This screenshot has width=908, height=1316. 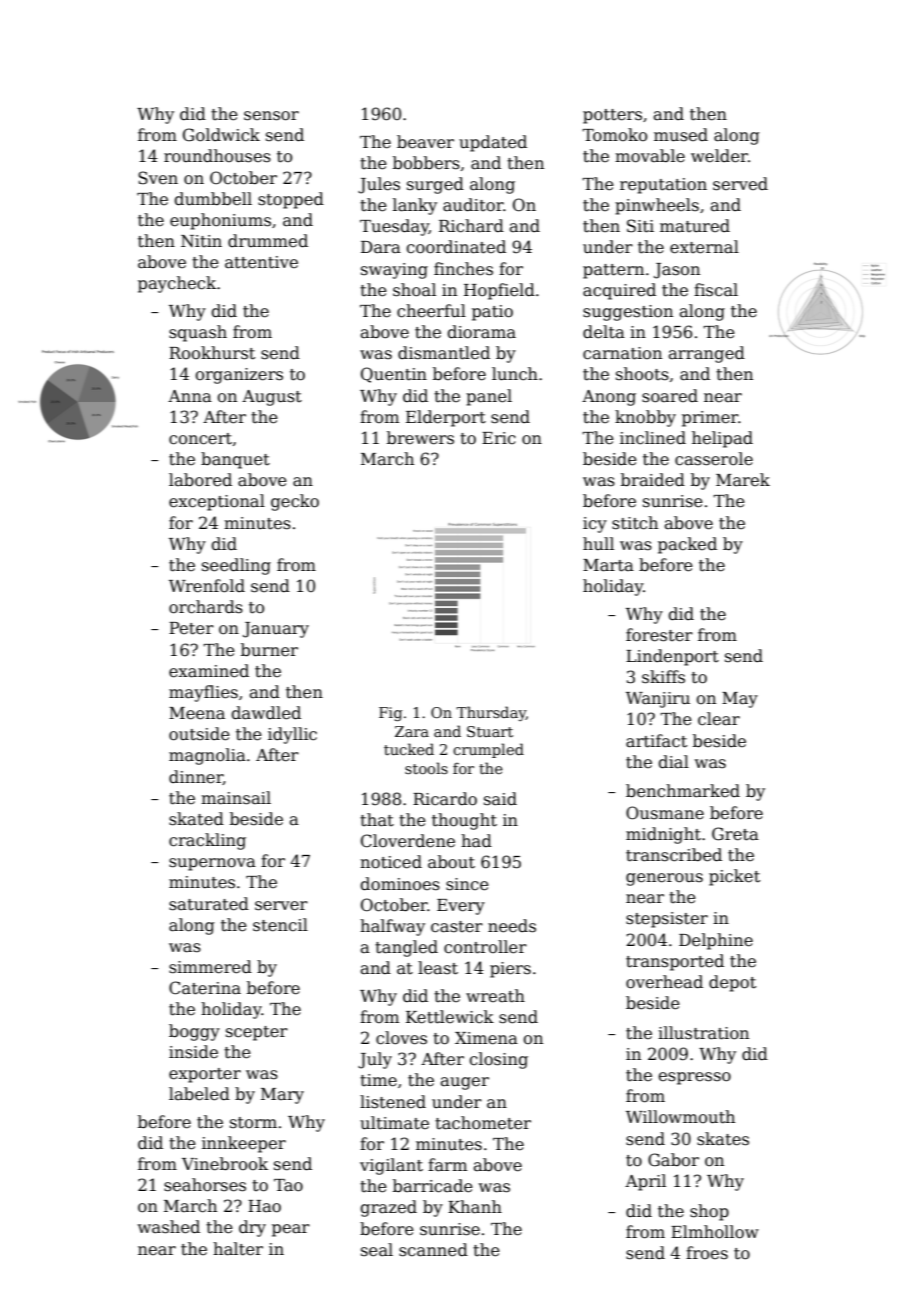 I want to click on washed, so click(x=169, y=1227).
